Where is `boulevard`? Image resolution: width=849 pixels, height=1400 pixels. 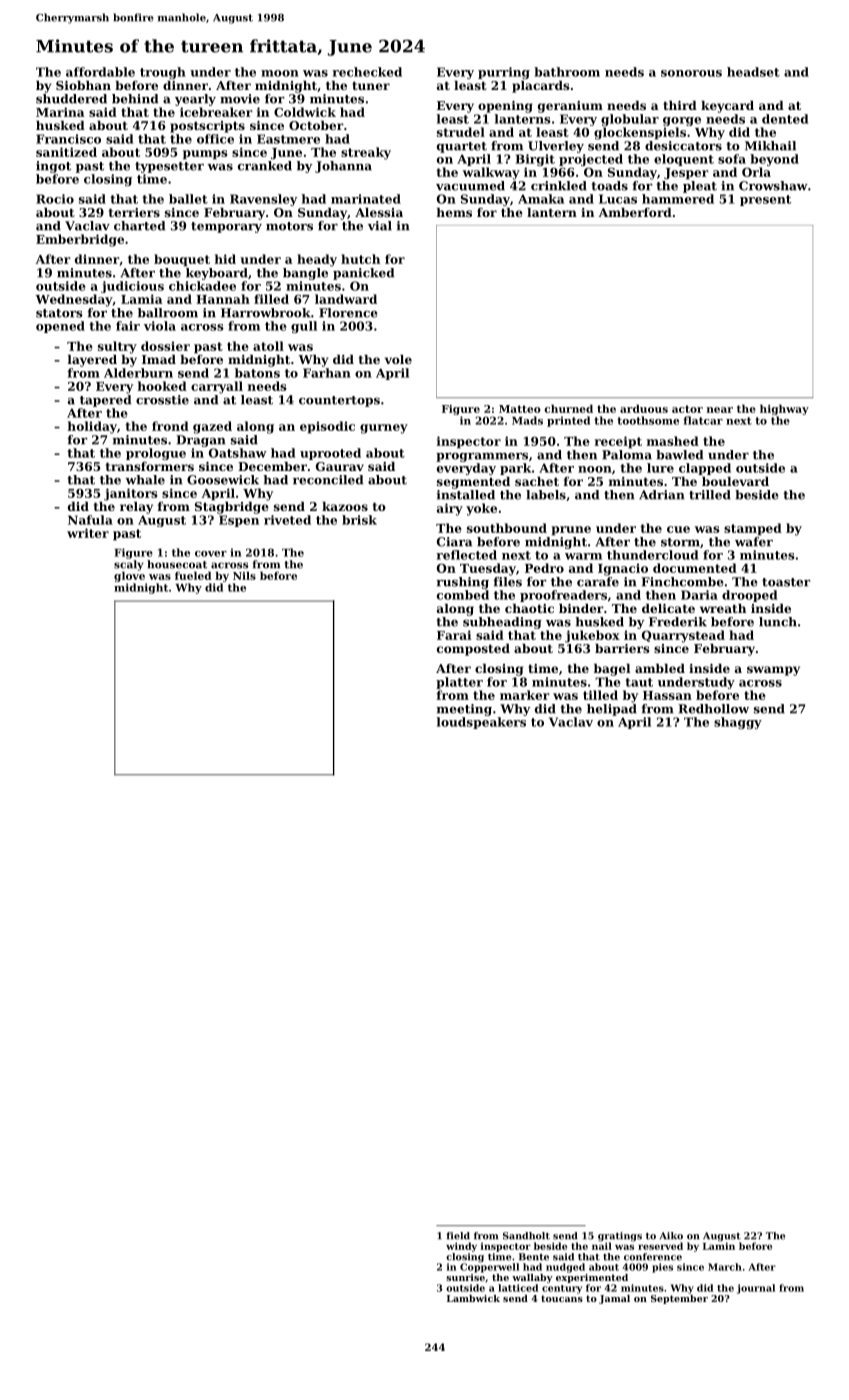 boulevard is located at coordinates (735, 481).
